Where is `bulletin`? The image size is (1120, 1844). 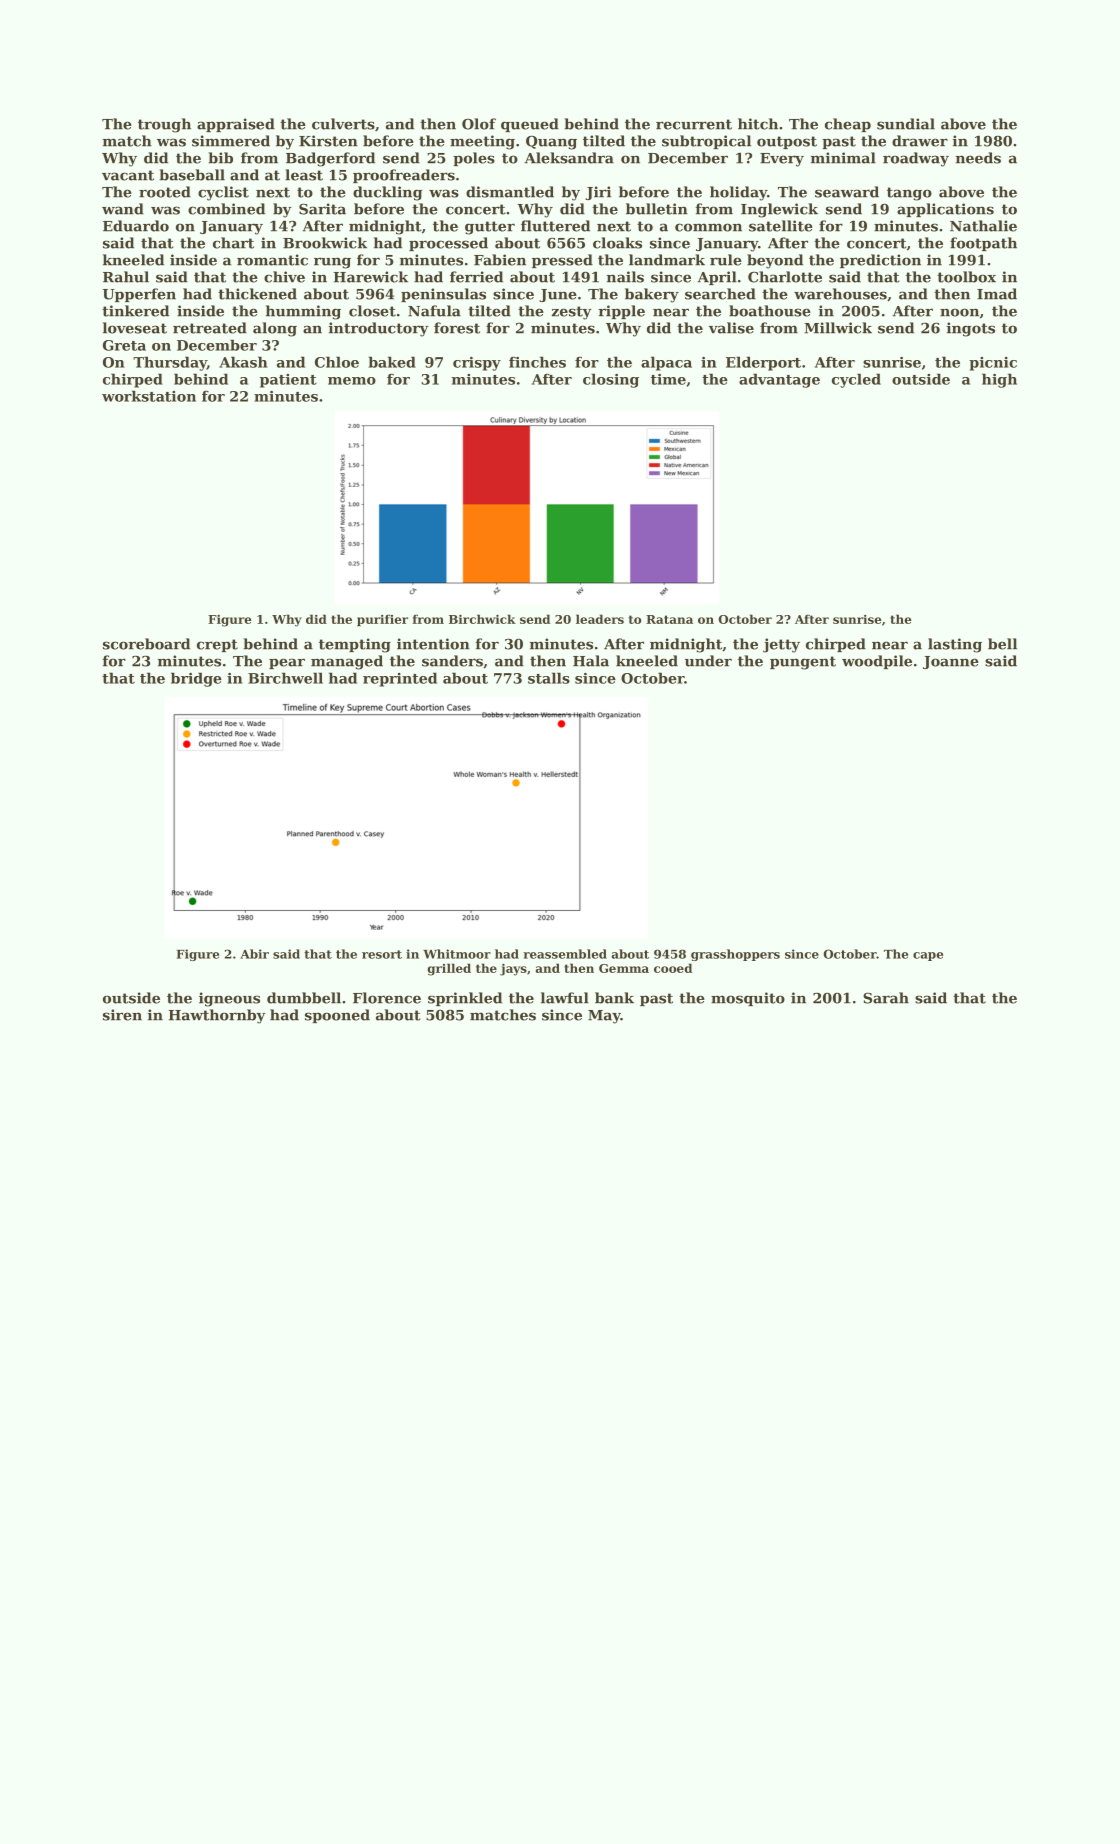
bulletin is located at coordinates (657, 209).
